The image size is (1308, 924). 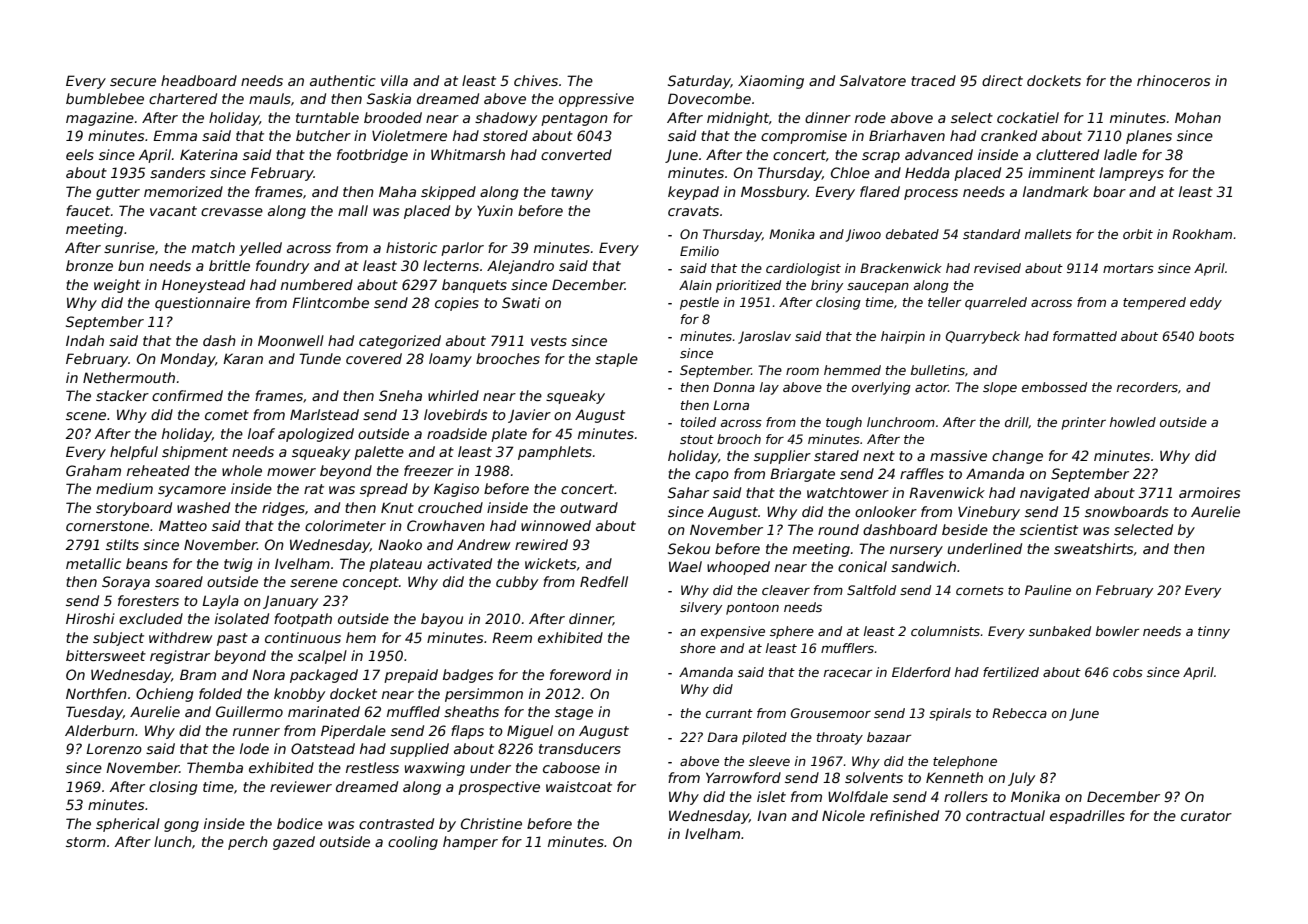 What do you see at coordinates (771, 82) in the document?
I see `Xiaoming` at bounding box center [771, 82].
